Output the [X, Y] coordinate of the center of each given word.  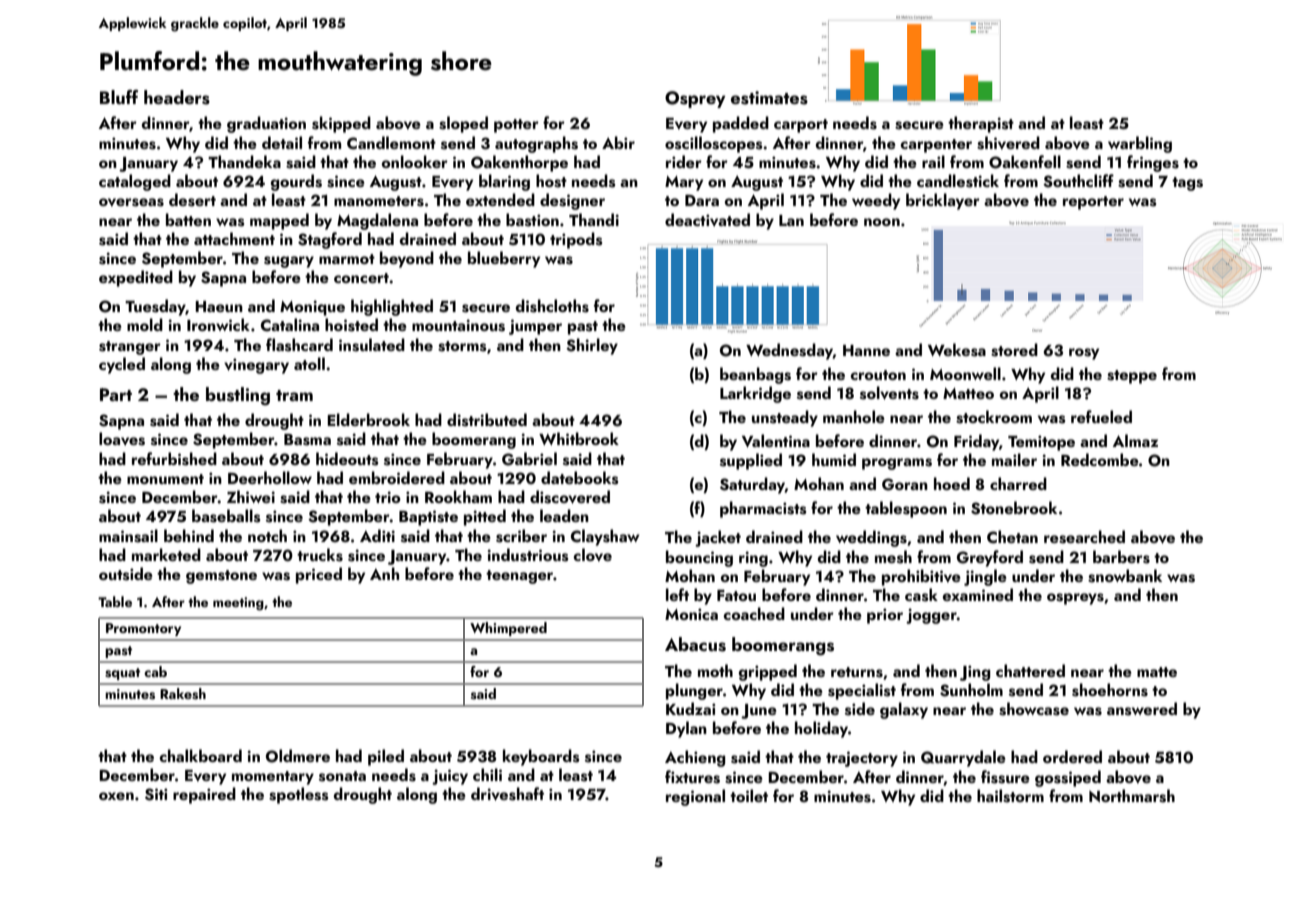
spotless [298, 795]
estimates [769, 98]
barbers [1121, 557]
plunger [694, 691]
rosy [1084, 354]
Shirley [592, 346]
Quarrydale [963, 758]
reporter [1093, 203]
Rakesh [183, 694]
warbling [1140, 144]
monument [165, 479]
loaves [122, 439]
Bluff [119, 97]
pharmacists [763, 509]
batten [188, 219]
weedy [876, 201]
